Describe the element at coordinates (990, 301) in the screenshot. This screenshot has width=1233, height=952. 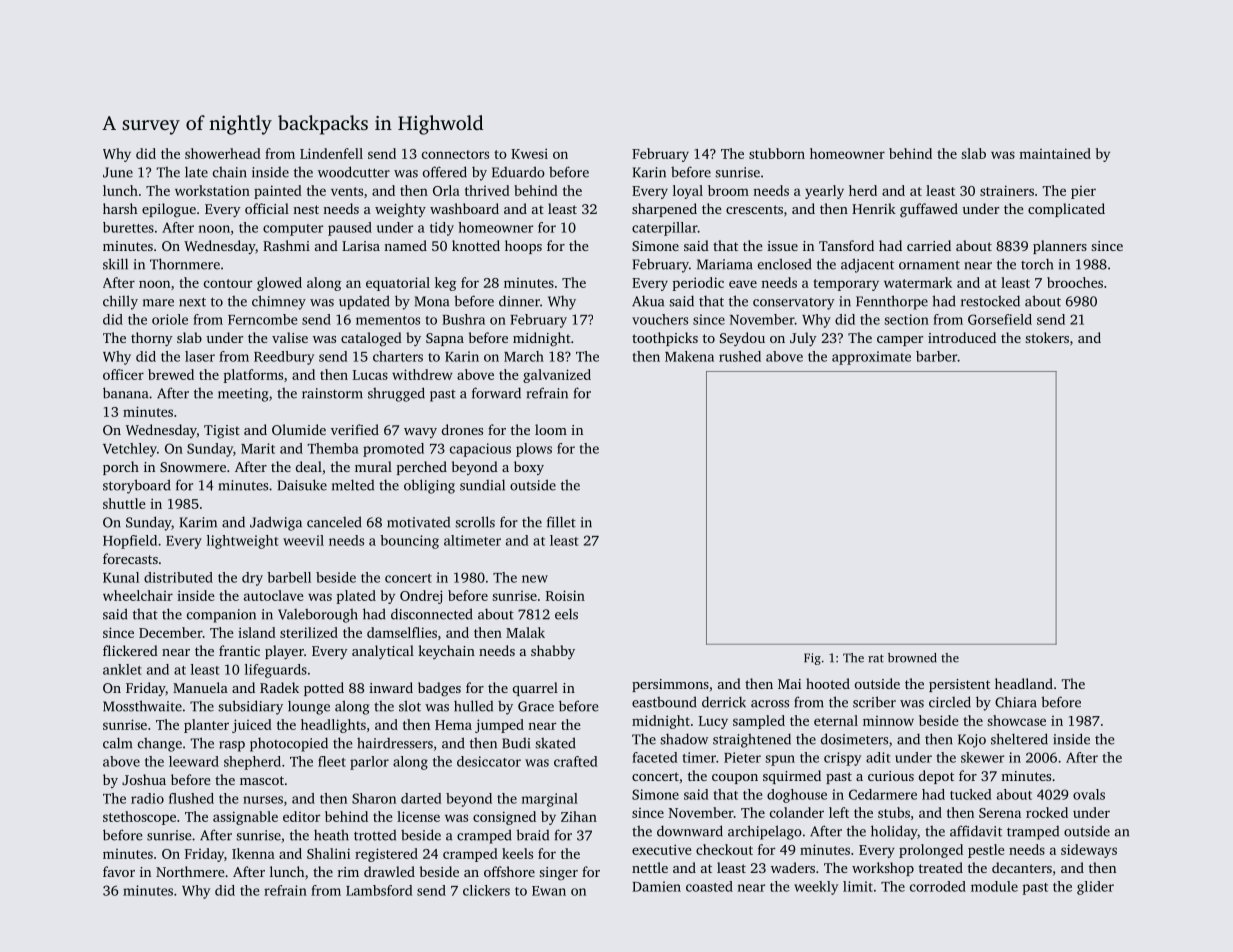
I see `restocked` at that location.
